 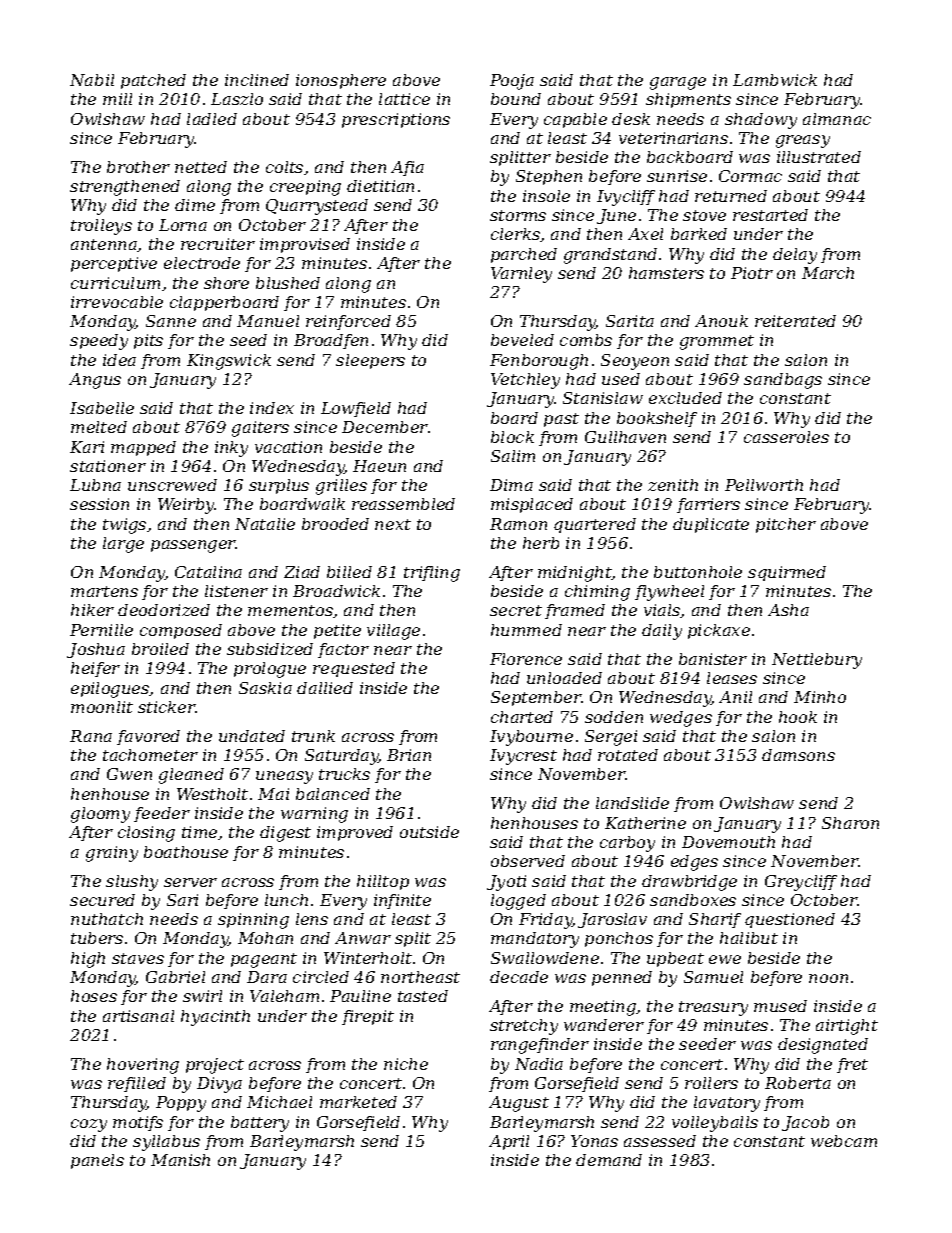 I want to click on cozy, so click(x=89, y=1125).
